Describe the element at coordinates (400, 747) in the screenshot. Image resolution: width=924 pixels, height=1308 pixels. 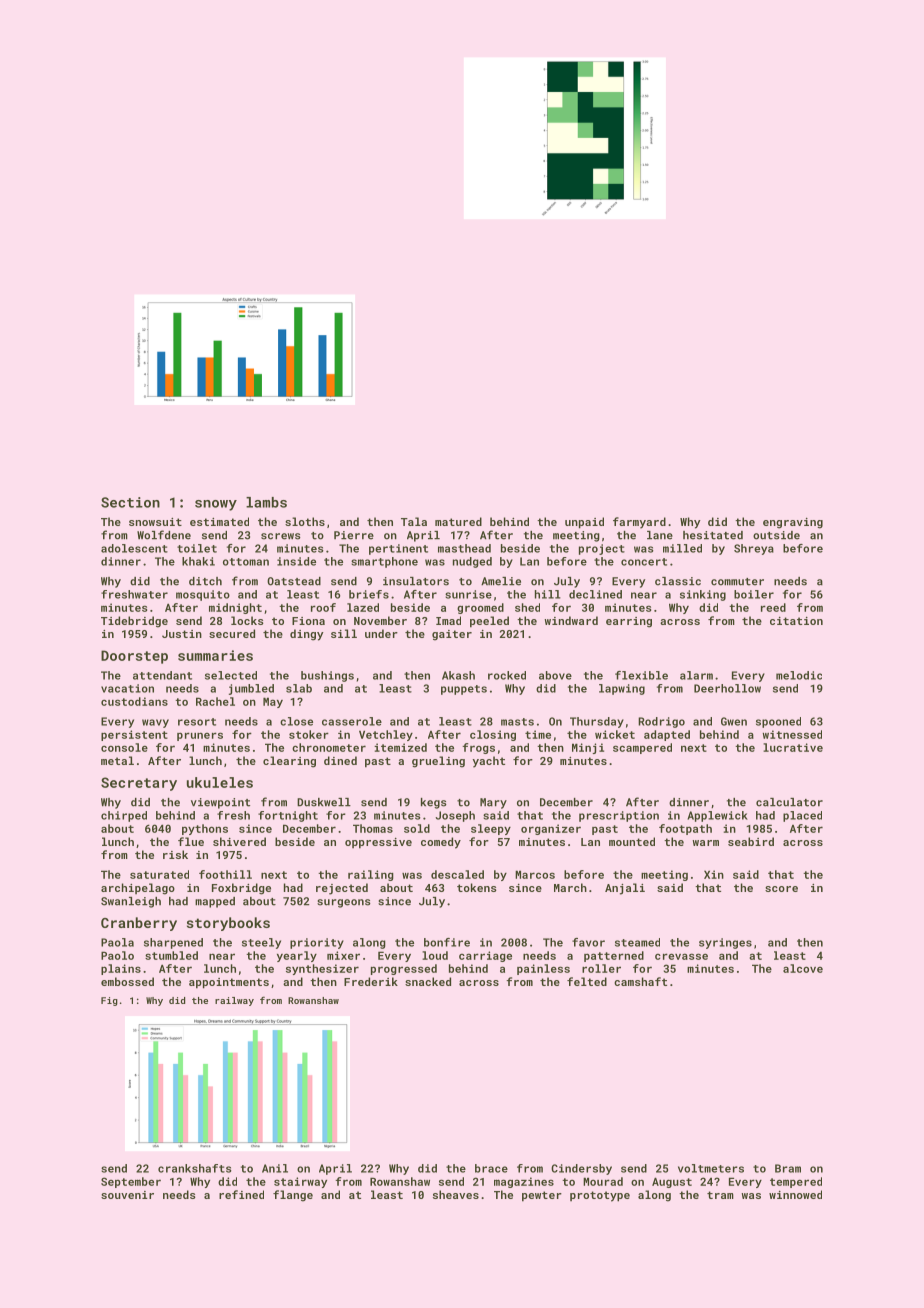
I see `itemized` at that location.
